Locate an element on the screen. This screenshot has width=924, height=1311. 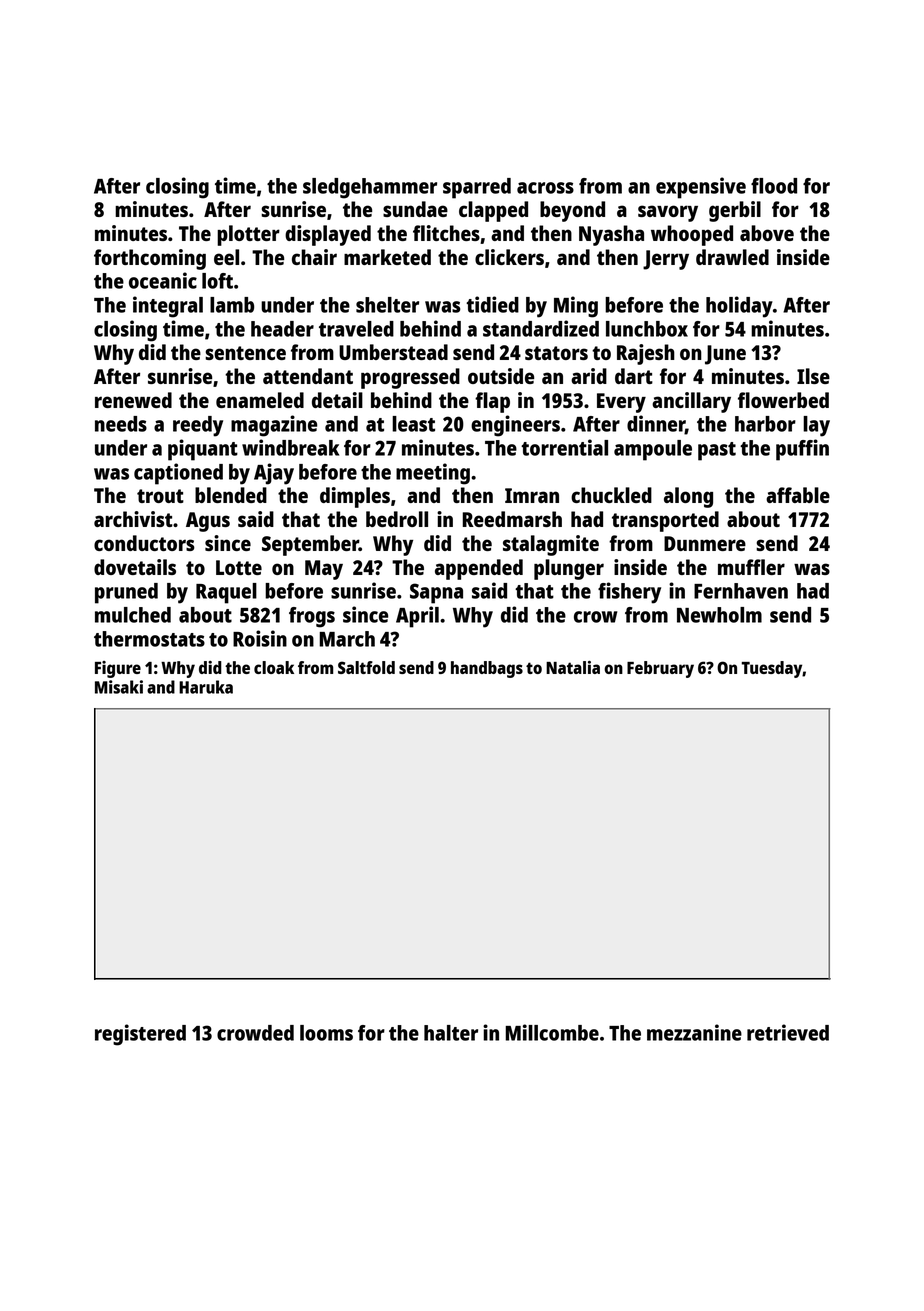
halter is located at coordinates (451, 1033).
